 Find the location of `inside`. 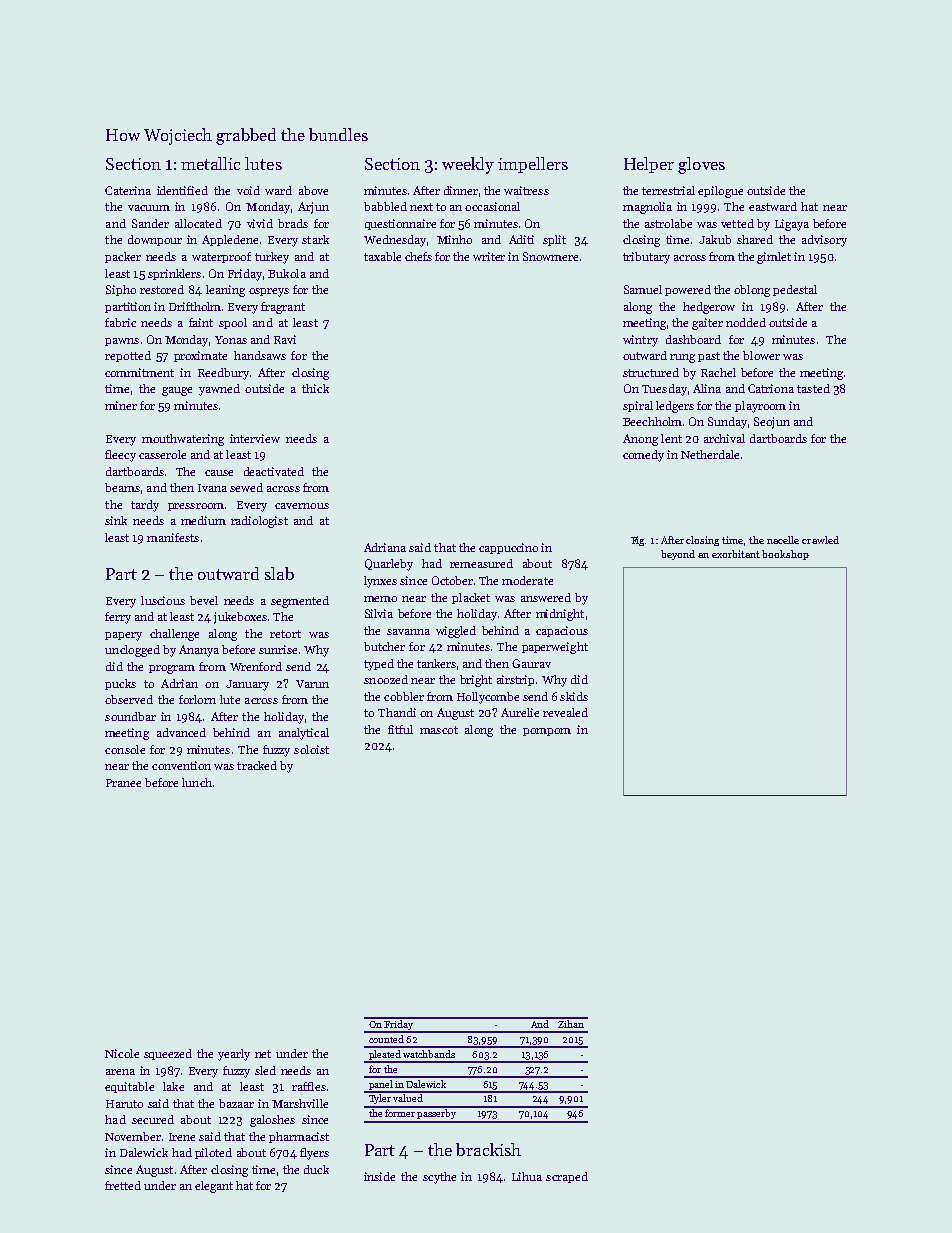

inside is located at coordinates (379, 1176).
